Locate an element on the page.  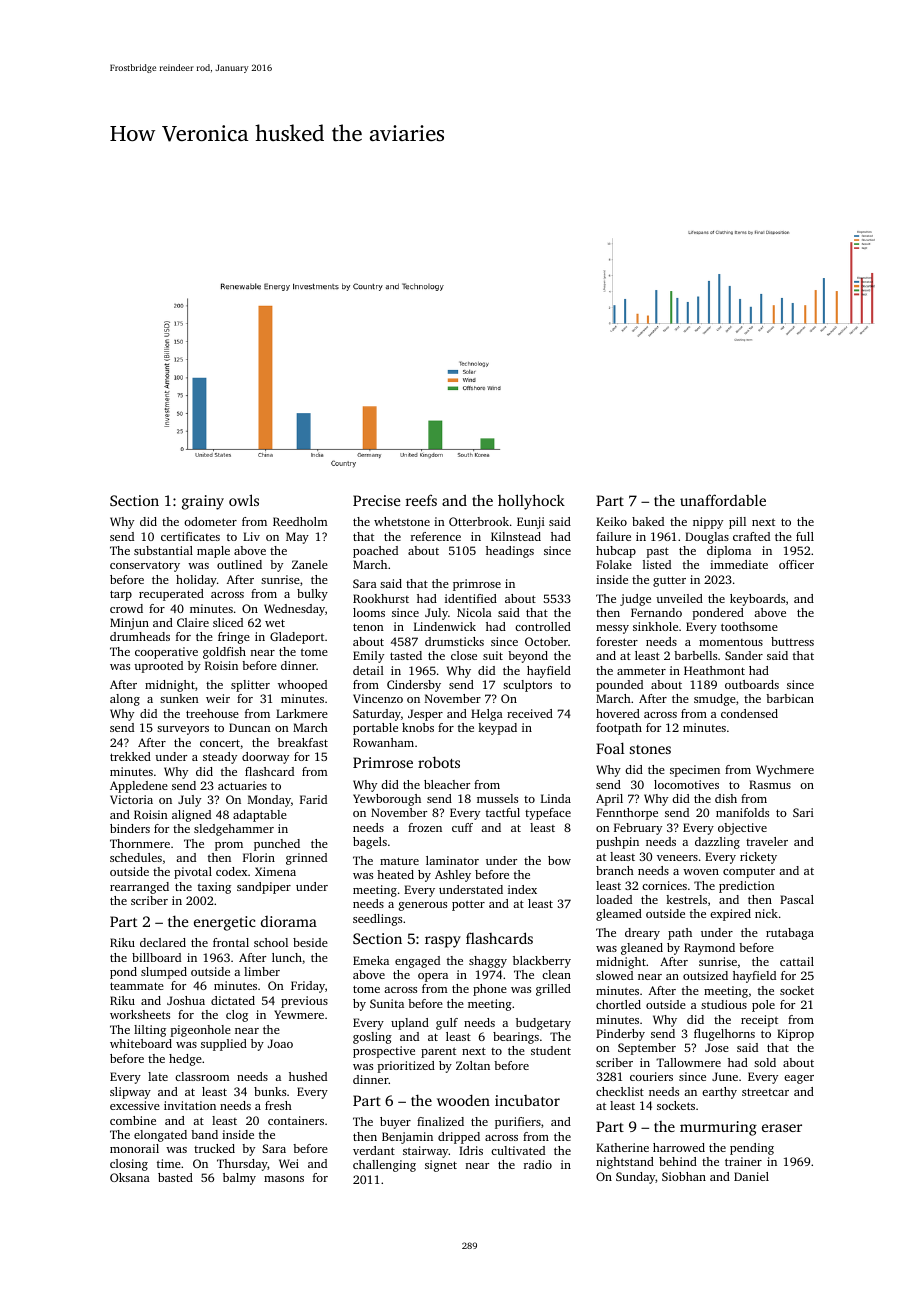
reefs is located at coordinates (421, 500).
